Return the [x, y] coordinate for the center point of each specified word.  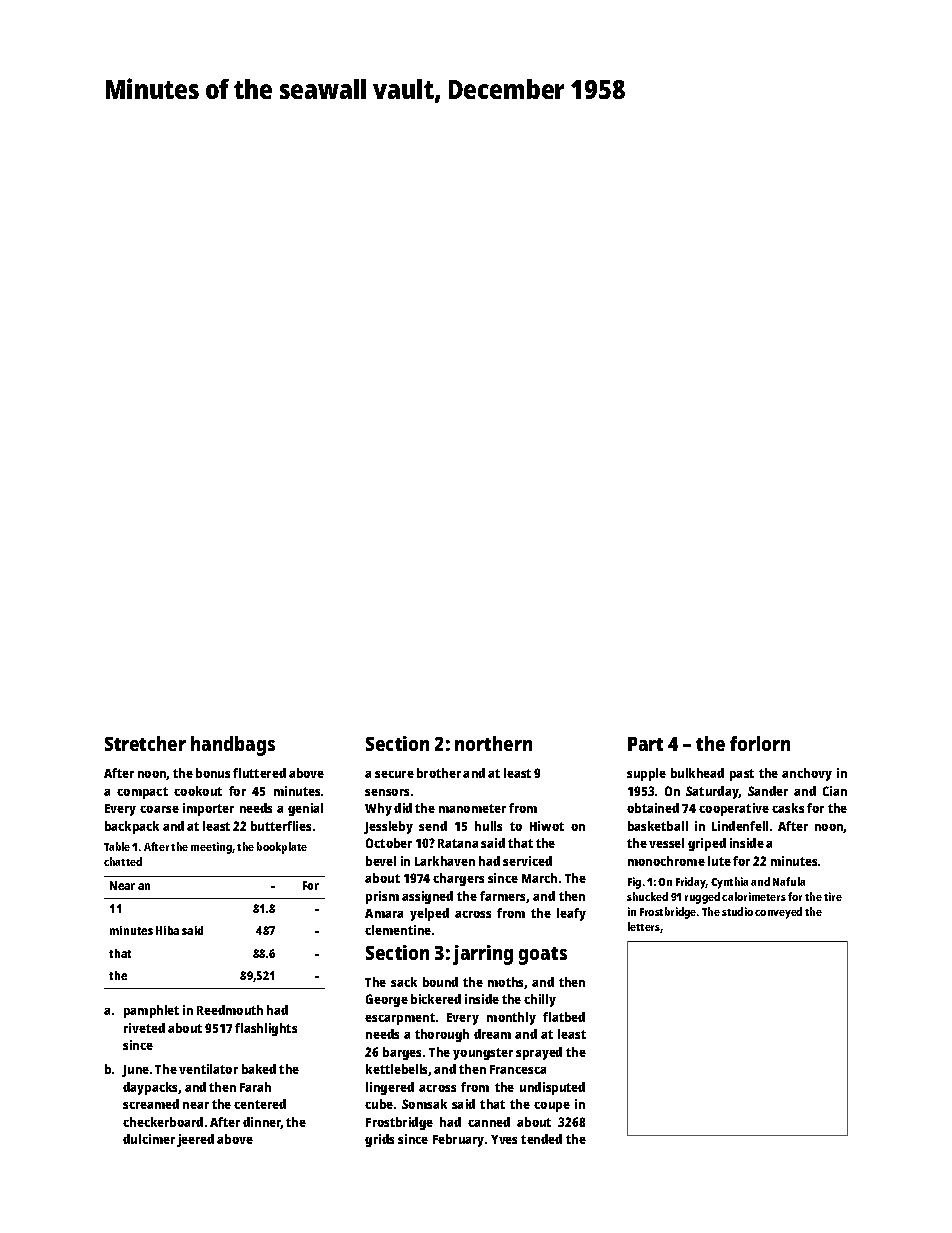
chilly [540, 1000]
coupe [552, 1107]
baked [259, 1069]
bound [440, 982]
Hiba [167, 930]
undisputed [552, 1088]
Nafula [789, 881]
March [539, 878]
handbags [233, 746]
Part [645, 744]
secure [394, 774]
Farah [255, 1087]
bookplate [282, 848]
